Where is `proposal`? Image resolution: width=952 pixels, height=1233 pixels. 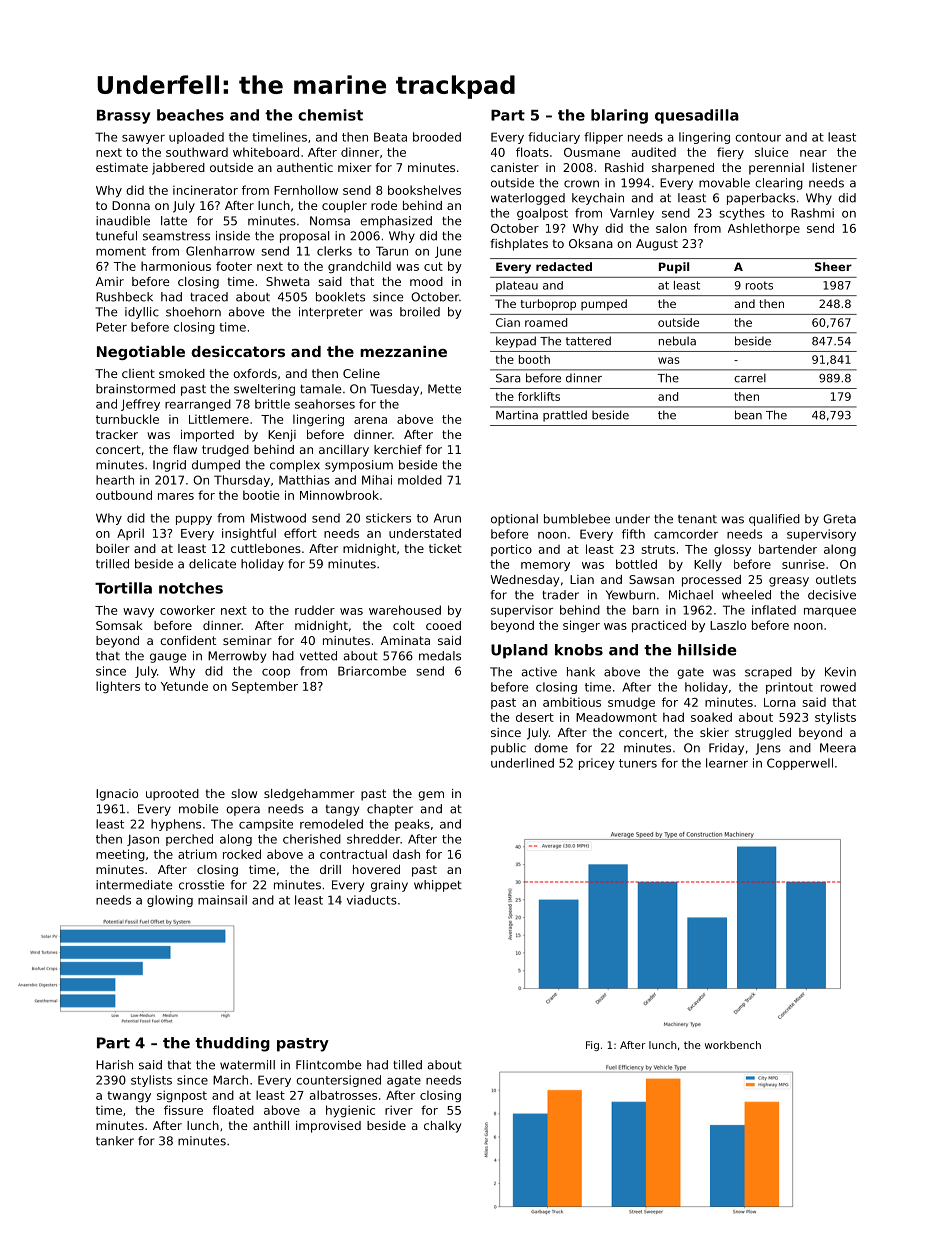
proposal is located at coordinates (304, 237).
